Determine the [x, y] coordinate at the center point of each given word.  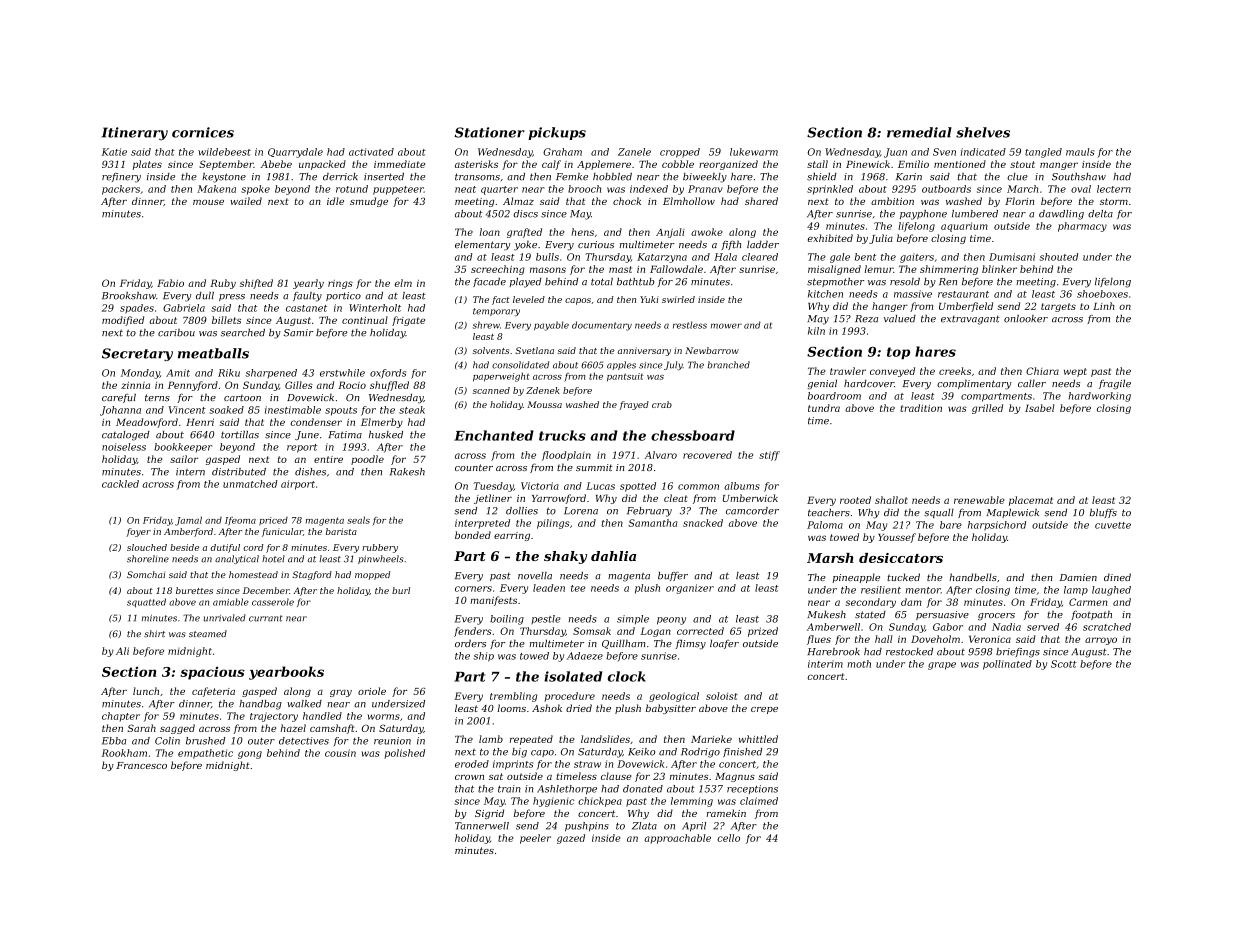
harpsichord [997, 526]
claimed [759, 801]
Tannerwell [482, 826]
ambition [892, 201]
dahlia [613, 556]
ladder [763, 244]
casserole [273, 602]
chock [627, 201]
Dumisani [1012, 257]
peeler [535, 839]
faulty [307, 297]
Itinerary [134, 133]
